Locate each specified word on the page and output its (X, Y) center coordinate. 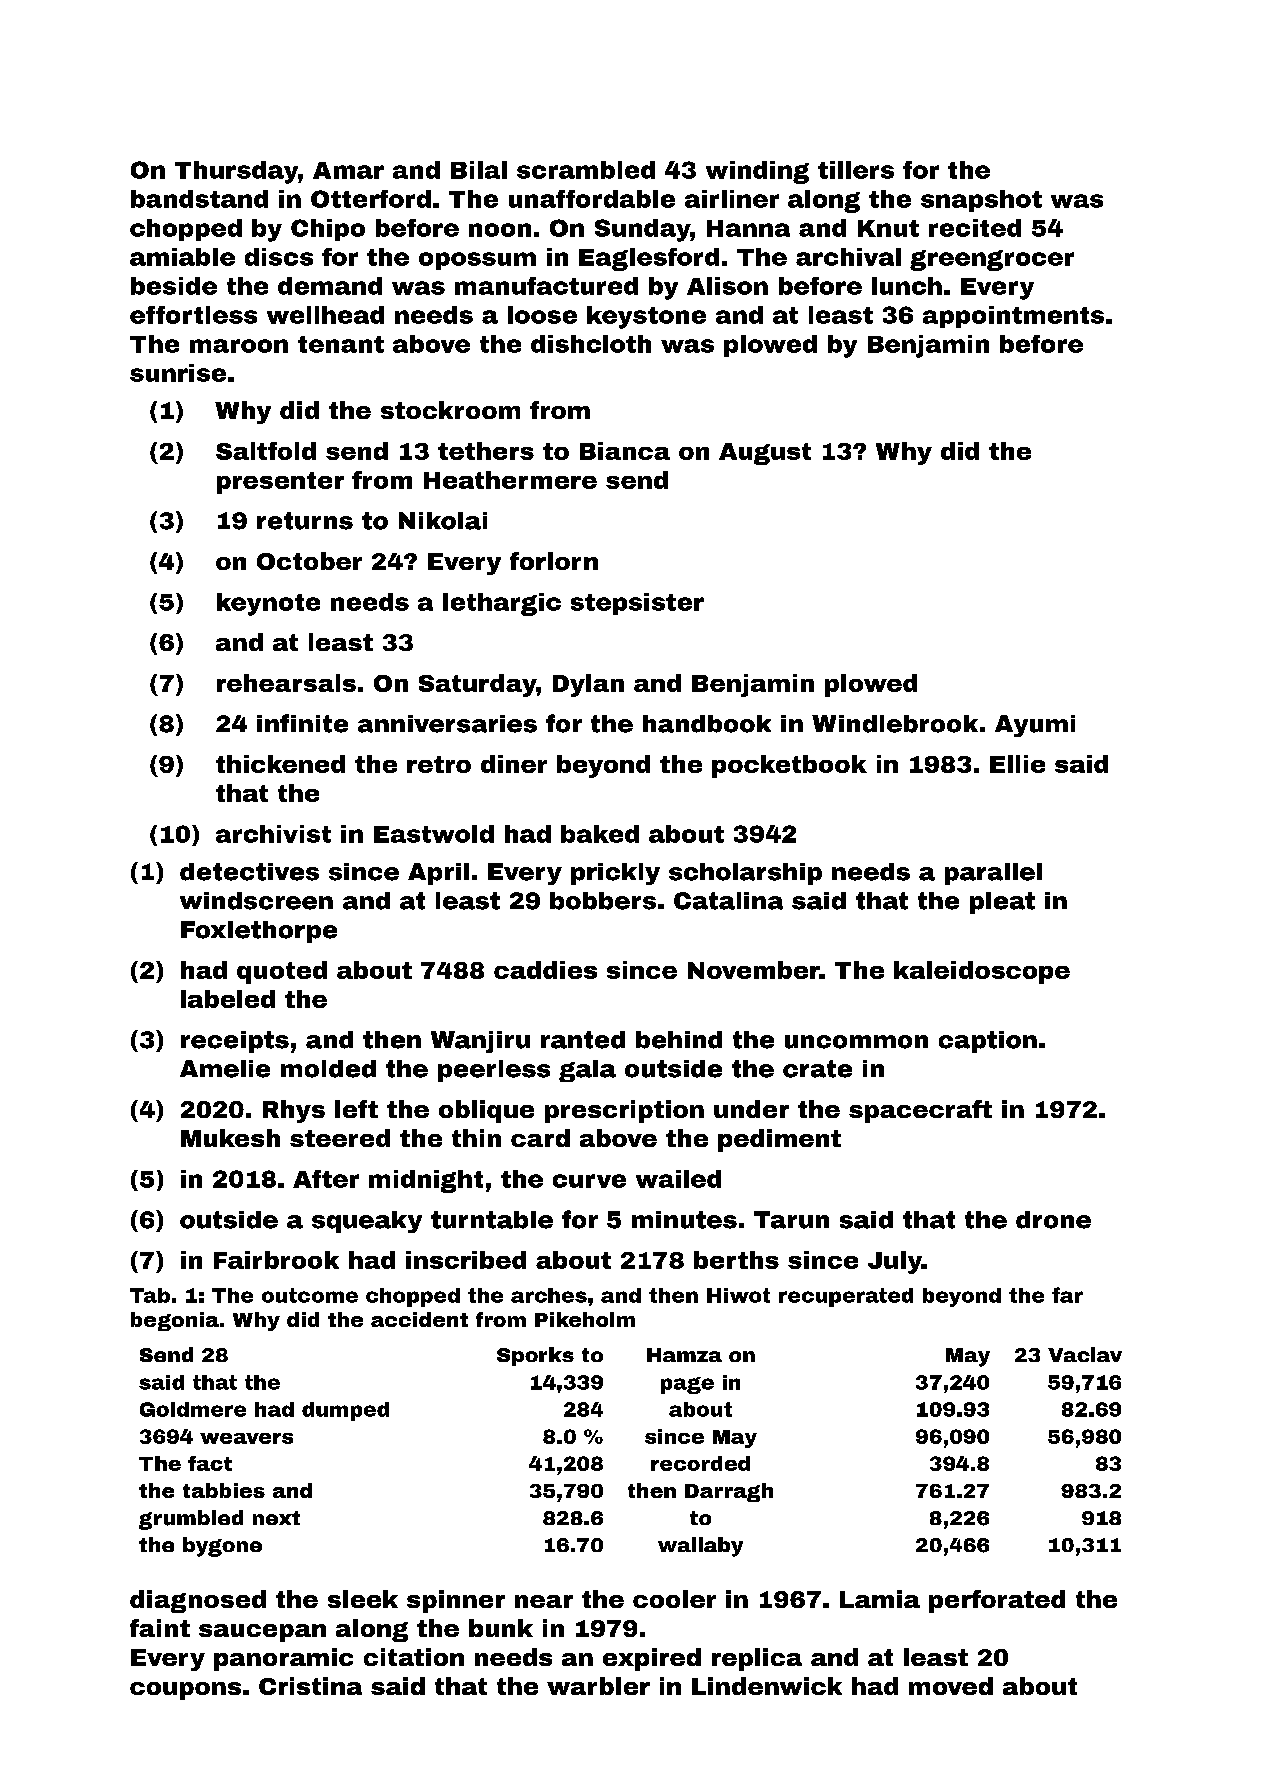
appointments (1013, 317)
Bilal (479, 170)
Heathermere (510, 480)
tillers (856, 170)
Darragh (729, 1492)
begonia (175, 1321)
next (276, 1518)
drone (1053, 1220)
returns (305, 521)
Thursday (236, 172)
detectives (249, 872)
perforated (997, 1601)
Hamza (684, 1355)
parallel (993, 874)
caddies (545, 970)
